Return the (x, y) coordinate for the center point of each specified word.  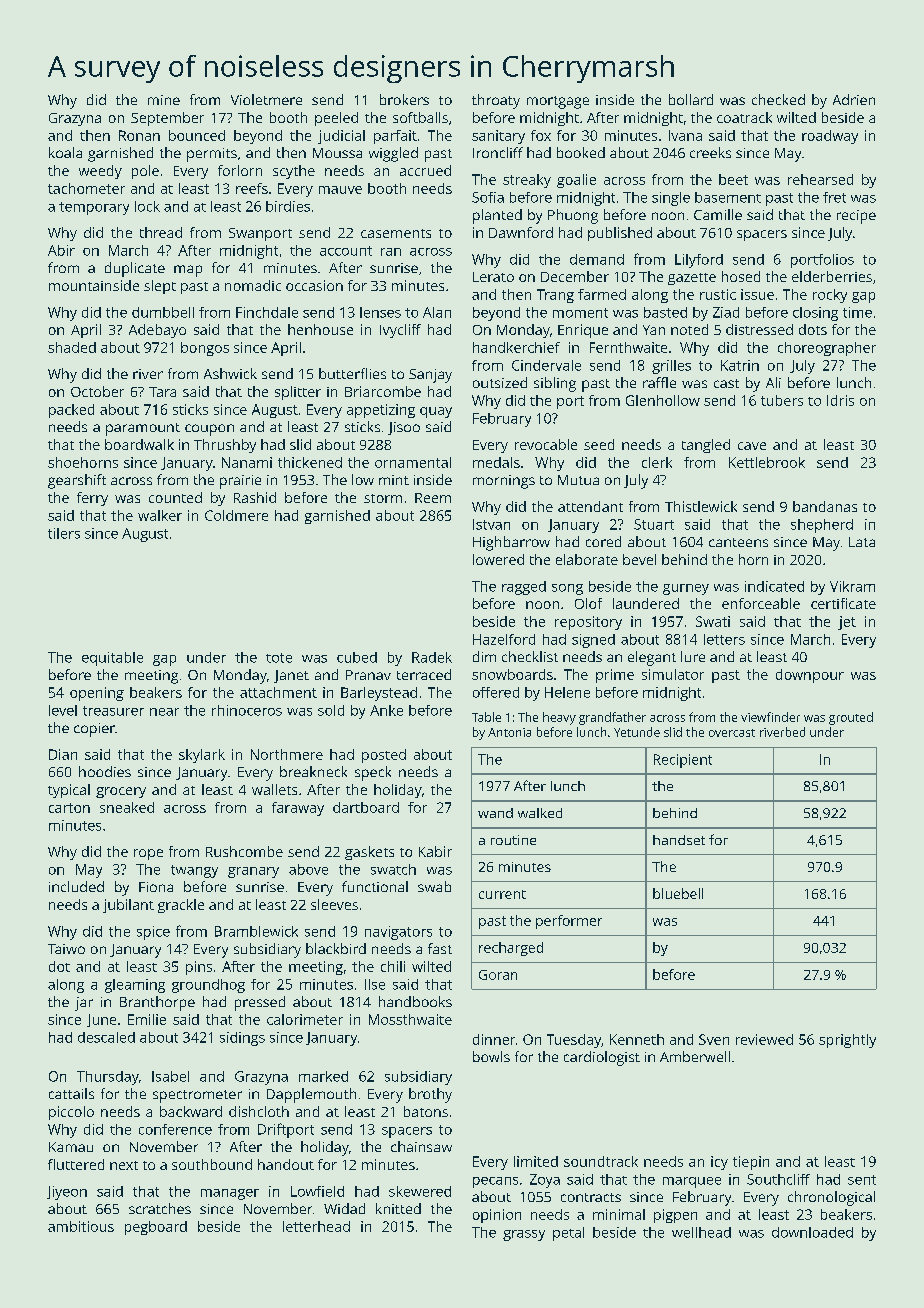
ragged (524, 588)
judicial (341, 137)
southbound (212, 1164)
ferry (92, 499)
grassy (524, 1235)
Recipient (683, 761)
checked (778, 99)
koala (65, 152)
